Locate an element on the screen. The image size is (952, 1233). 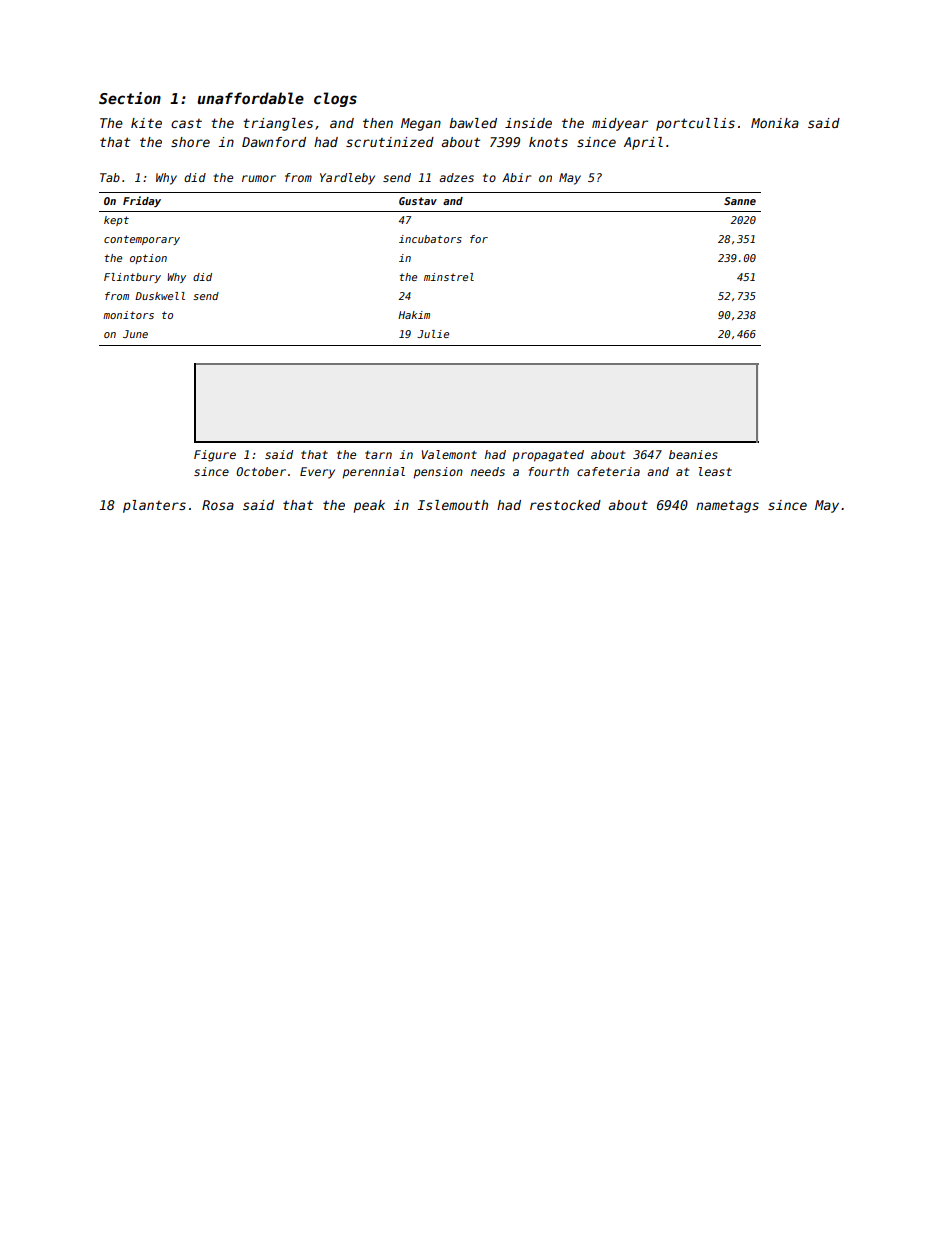
Julie is located at coordinates (433, 334).
